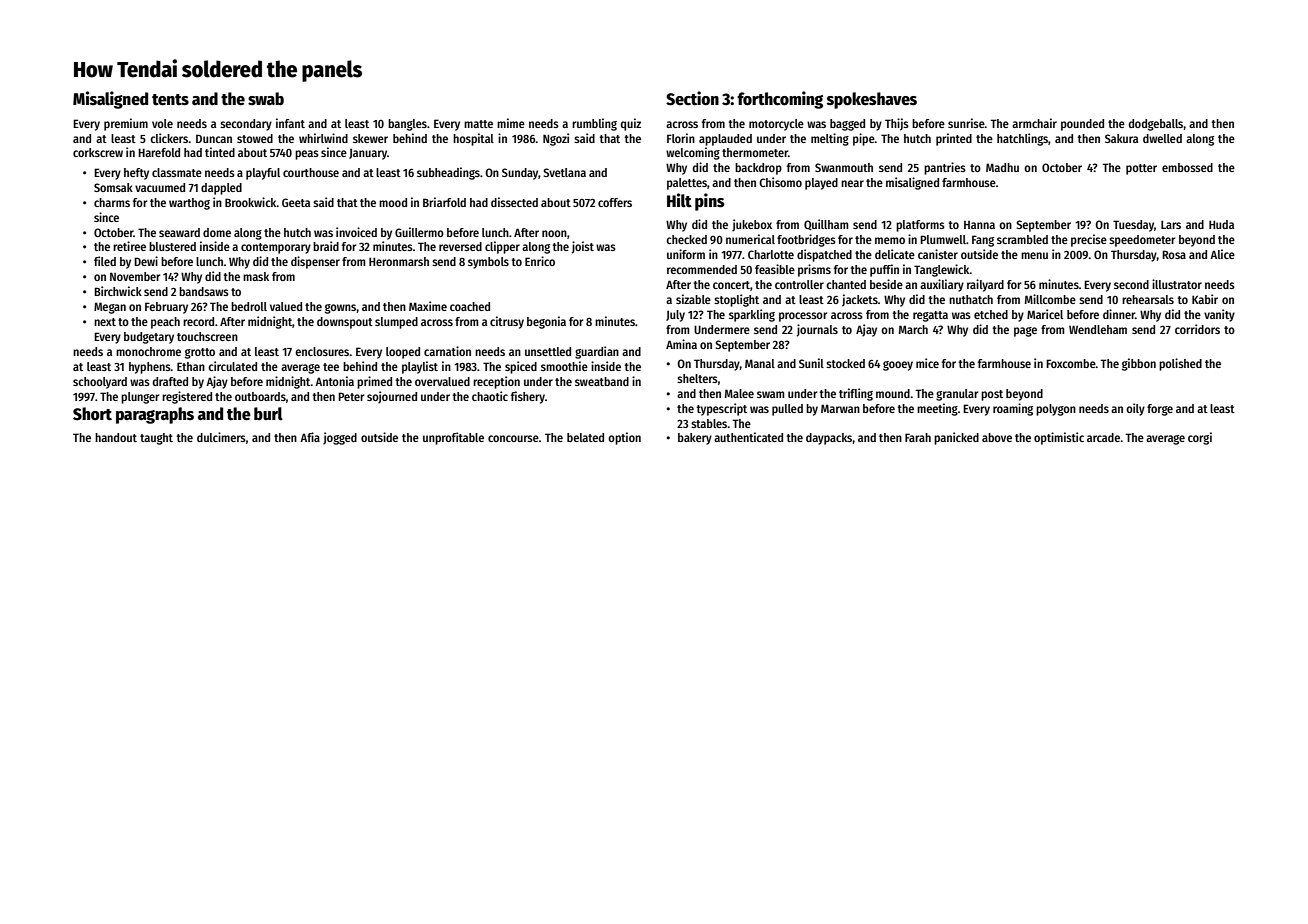 This document has width=1308, height=924. I want to click on Short, so click(92, 414).
